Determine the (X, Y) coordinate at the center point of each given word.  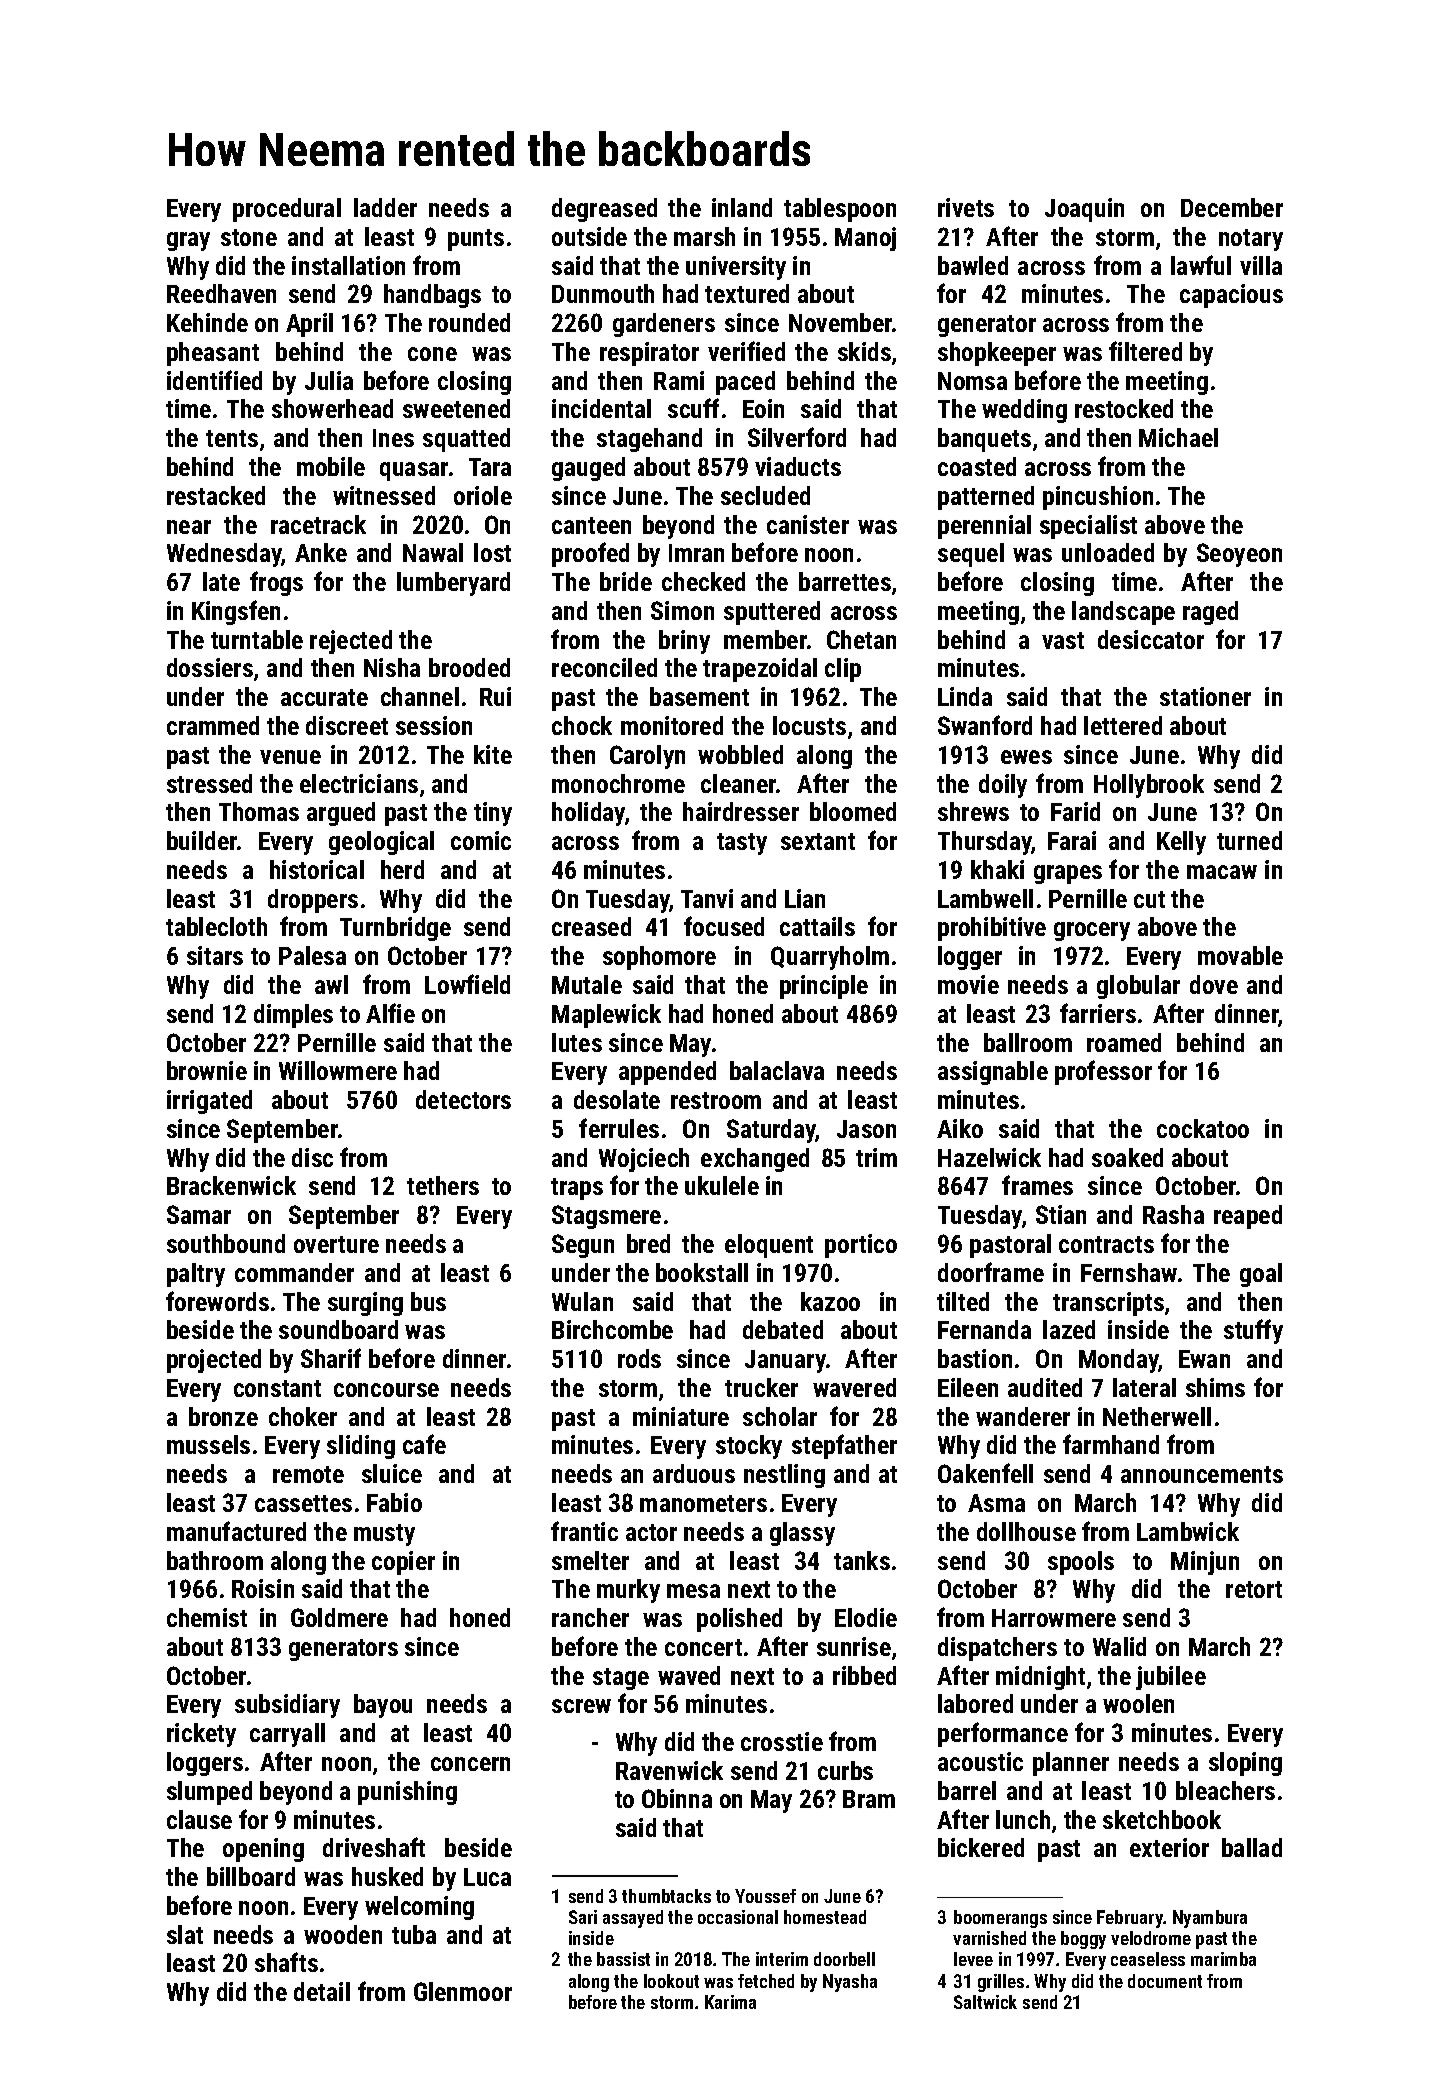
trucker (761, 1387)
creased (591, 926)
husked (387, 1876)
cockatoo (1203, 1128)
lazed (1069, 1329)
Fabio (394, 1502)
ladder (385, 207)
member (765, 639)
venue (290, 757)
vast (1063, 640)
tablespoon (840, 210)
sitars (215, 955)
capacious (1231, 296)
